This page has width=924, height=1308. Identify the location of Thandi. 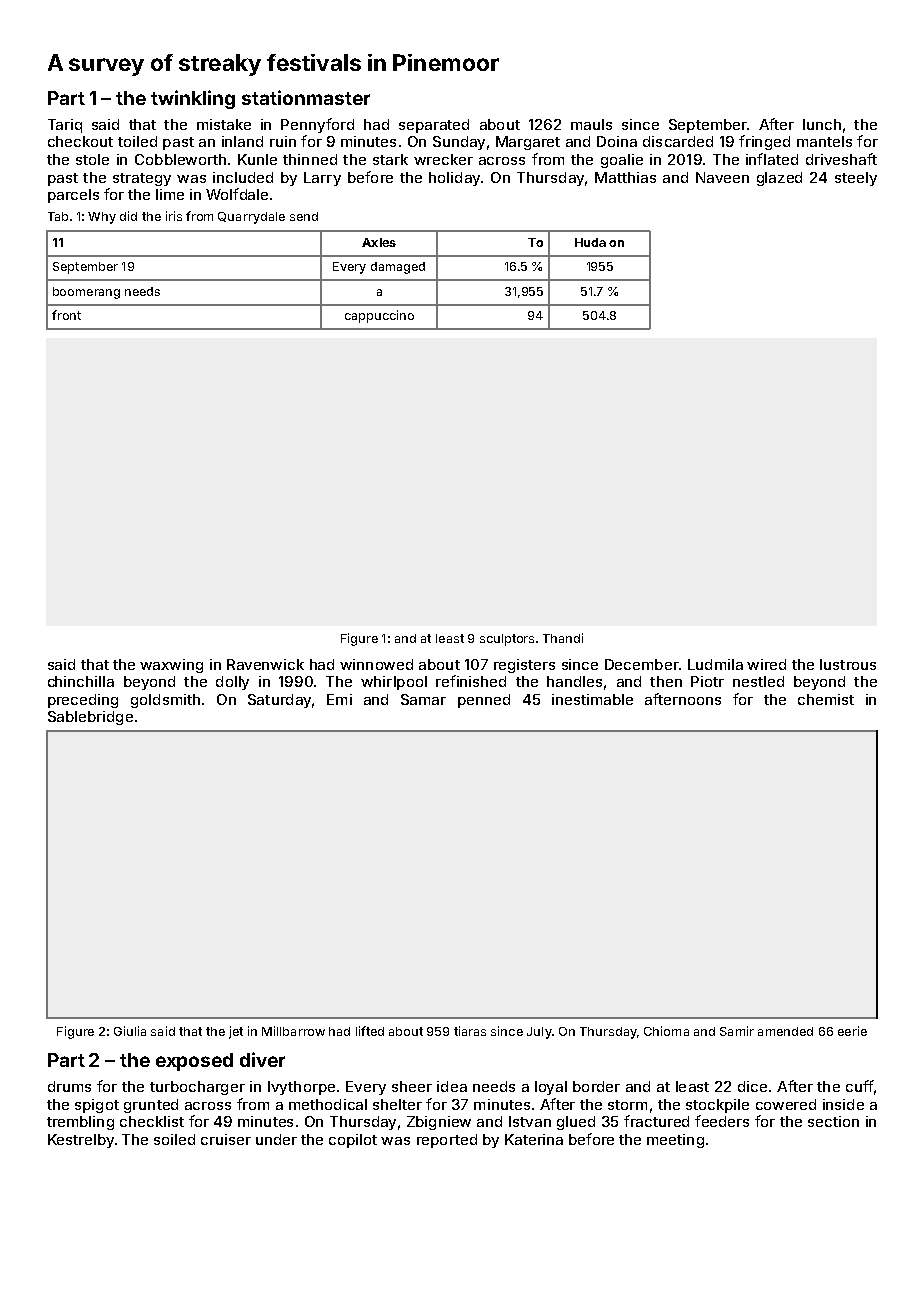
(563, 638).
